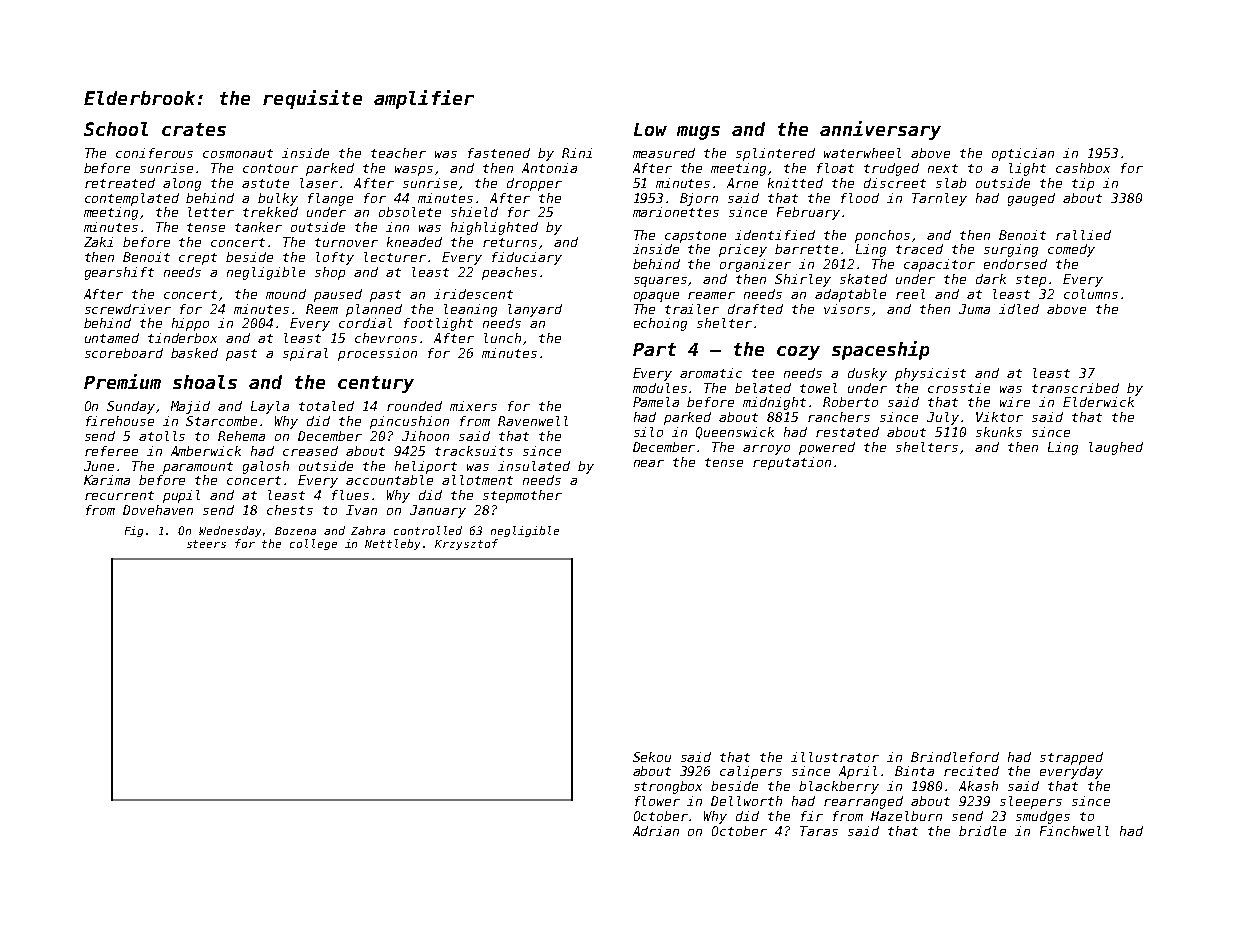 The image size is (1233, 952). I want to click on anniversary, so click(880, 130).
